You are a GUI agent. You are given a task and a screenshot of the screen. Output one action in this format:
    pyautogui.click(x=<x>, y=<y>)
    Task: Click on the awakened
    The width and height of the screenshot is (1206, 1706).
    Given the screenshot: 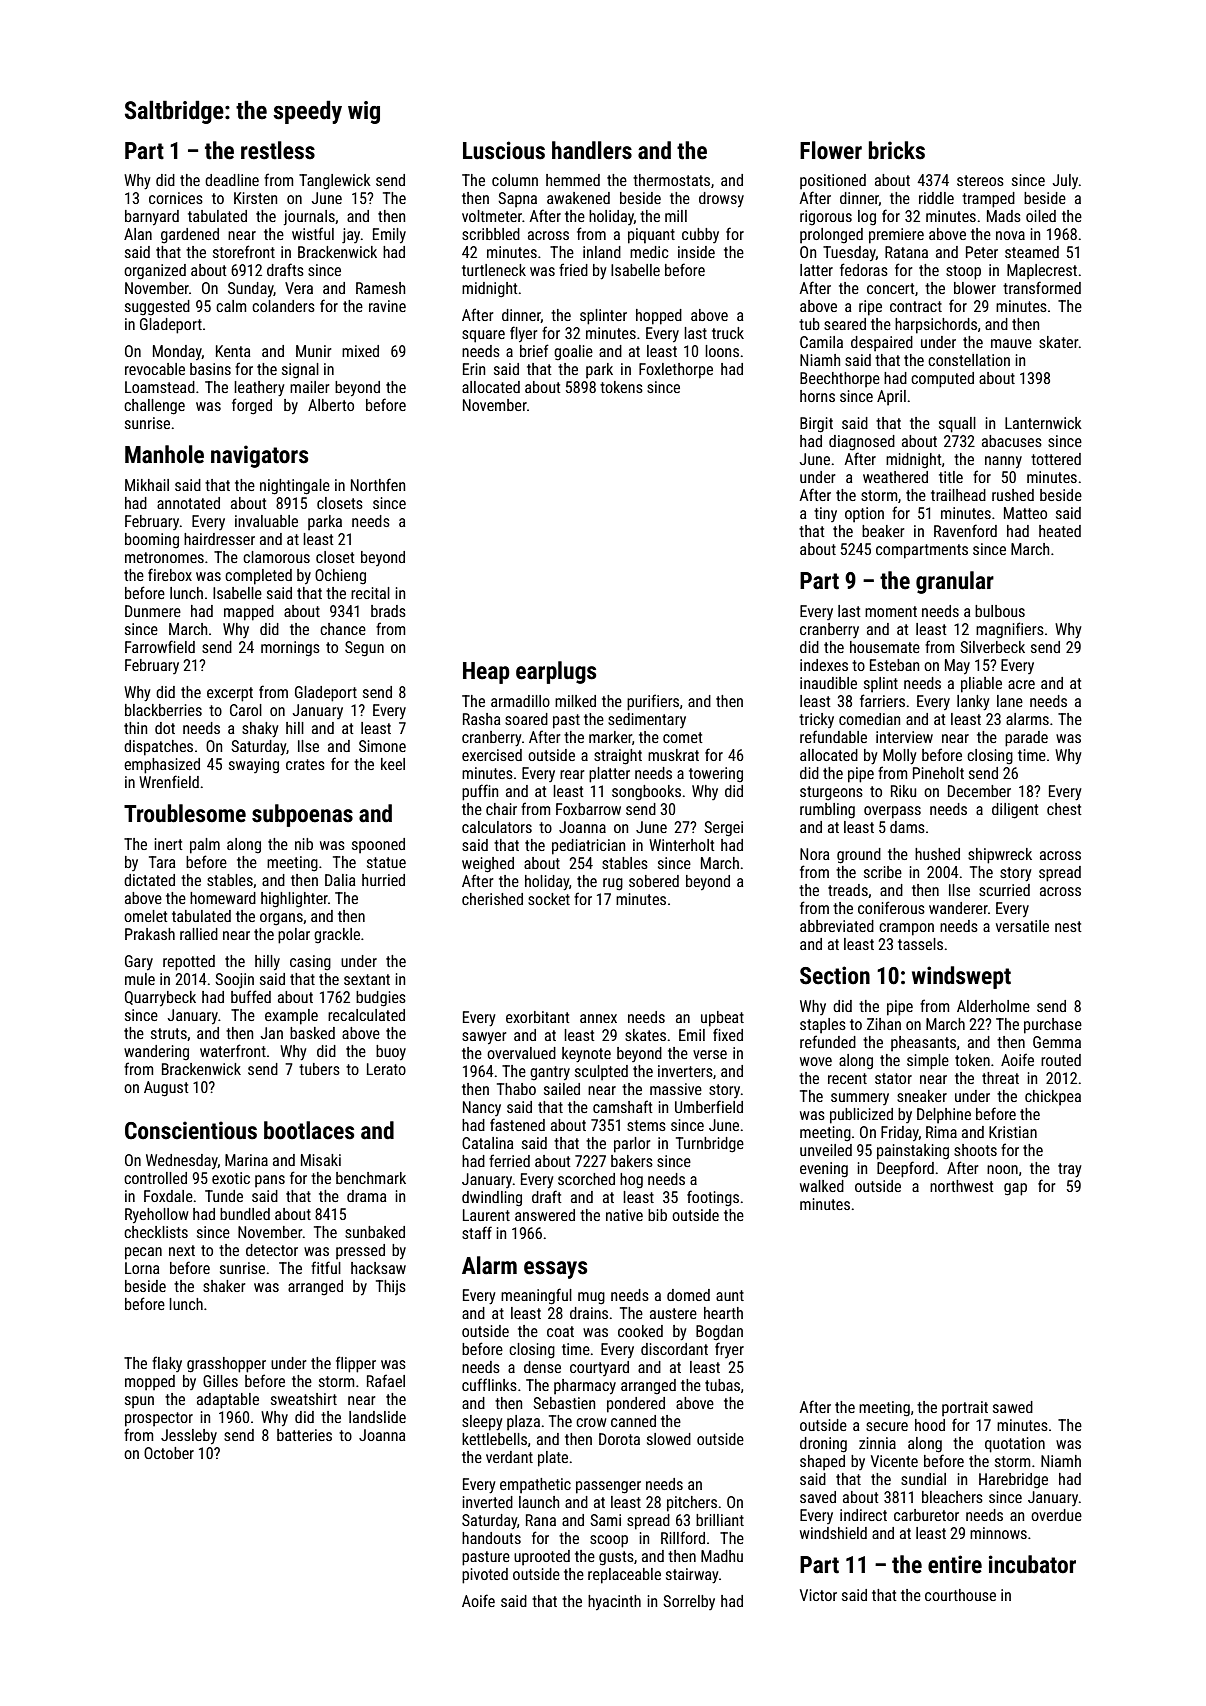 What is the action you would take?
    pyautogui.click(x=578, y=198)
